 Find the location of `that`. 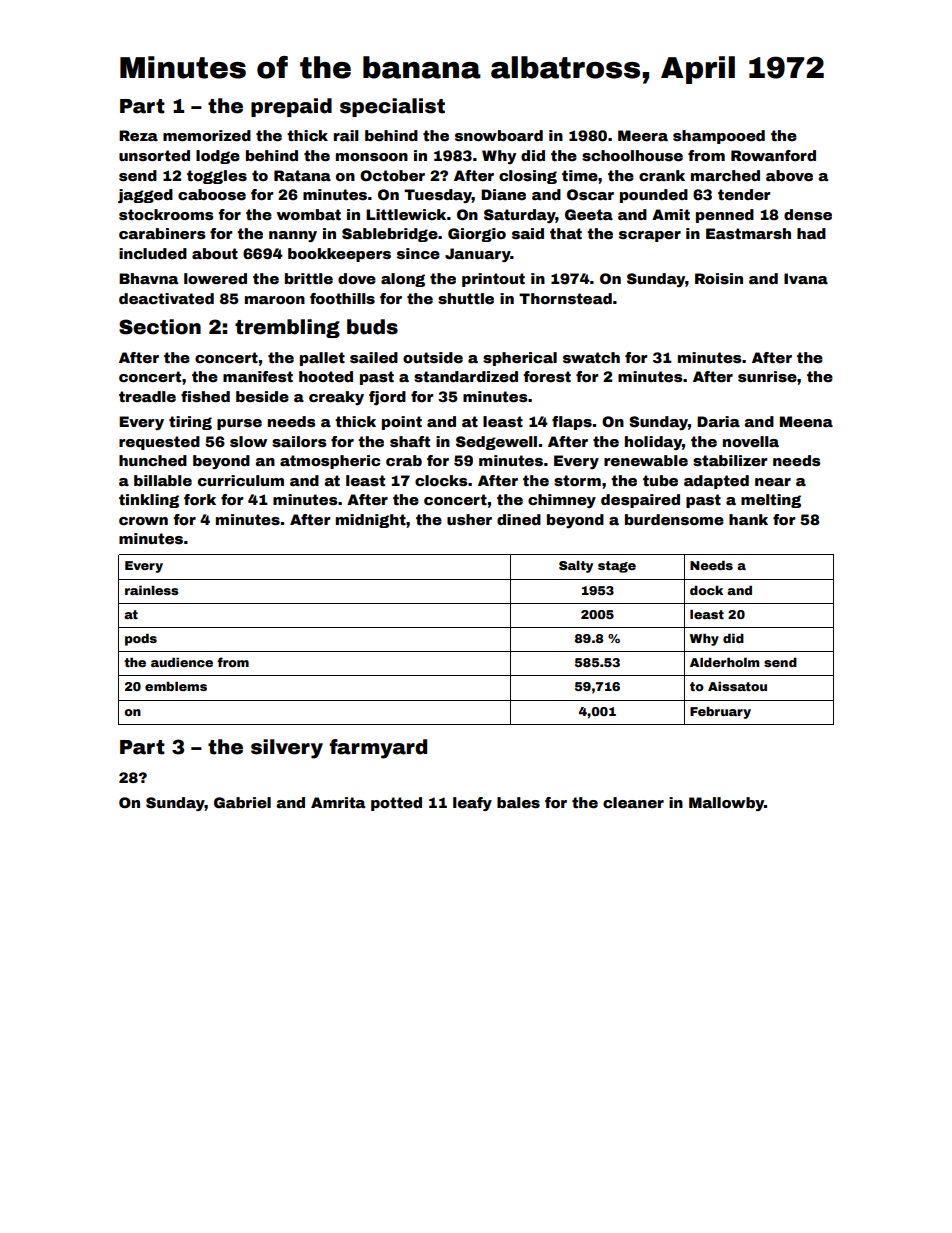

that is located at coordinates (566, 233).
